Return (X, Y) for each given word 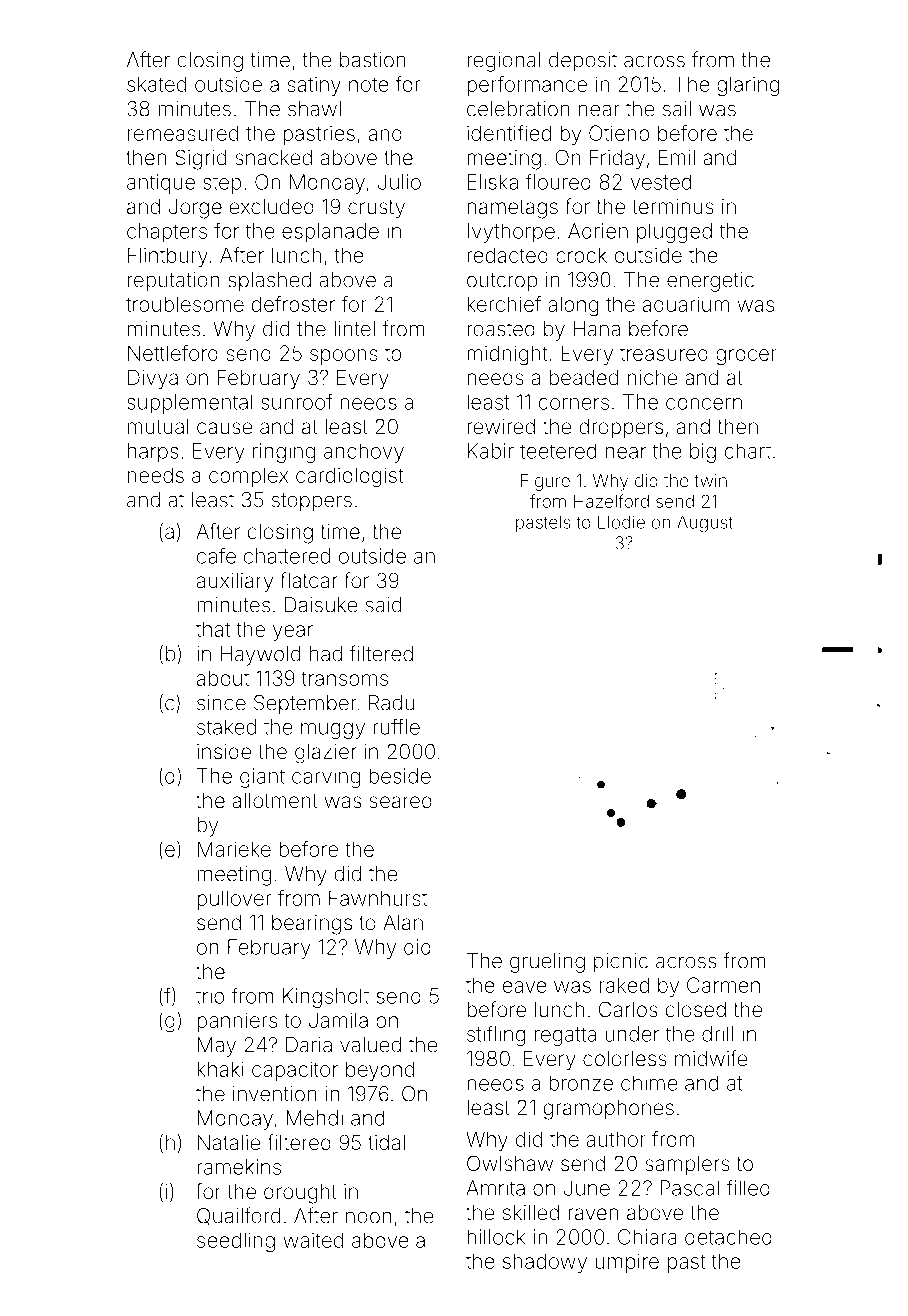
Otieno (619, 133)
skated (156, 84)
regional (503, 62)
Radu (391, 703)
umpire (627, 1263)
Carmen (723, 985)
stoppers (312, 502)
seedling (236, 1242)
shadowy (545, 1263)
